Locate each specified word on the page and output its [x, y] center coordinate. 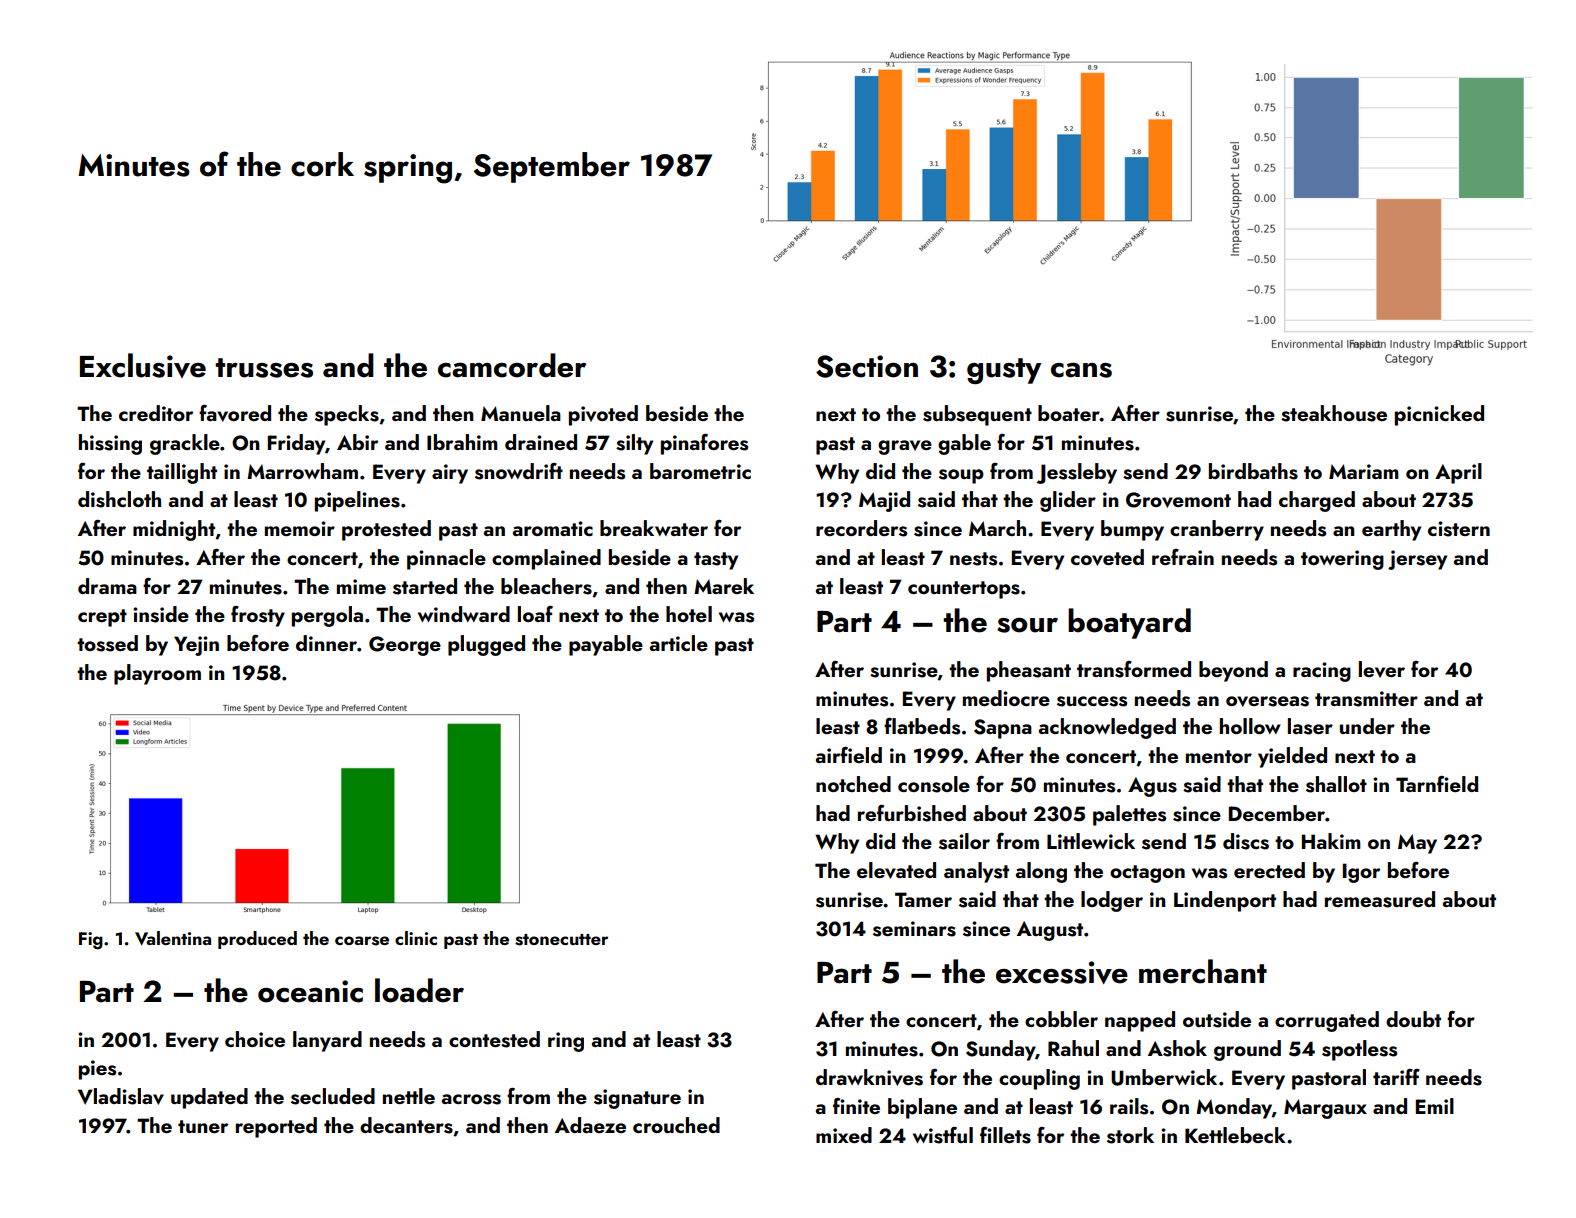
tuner [203, 1126]
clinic [416, 938]
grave [905, 447]
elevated [896, 870]
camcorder [512, 365]
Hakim [1331, 841]
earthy [1391, 530]
